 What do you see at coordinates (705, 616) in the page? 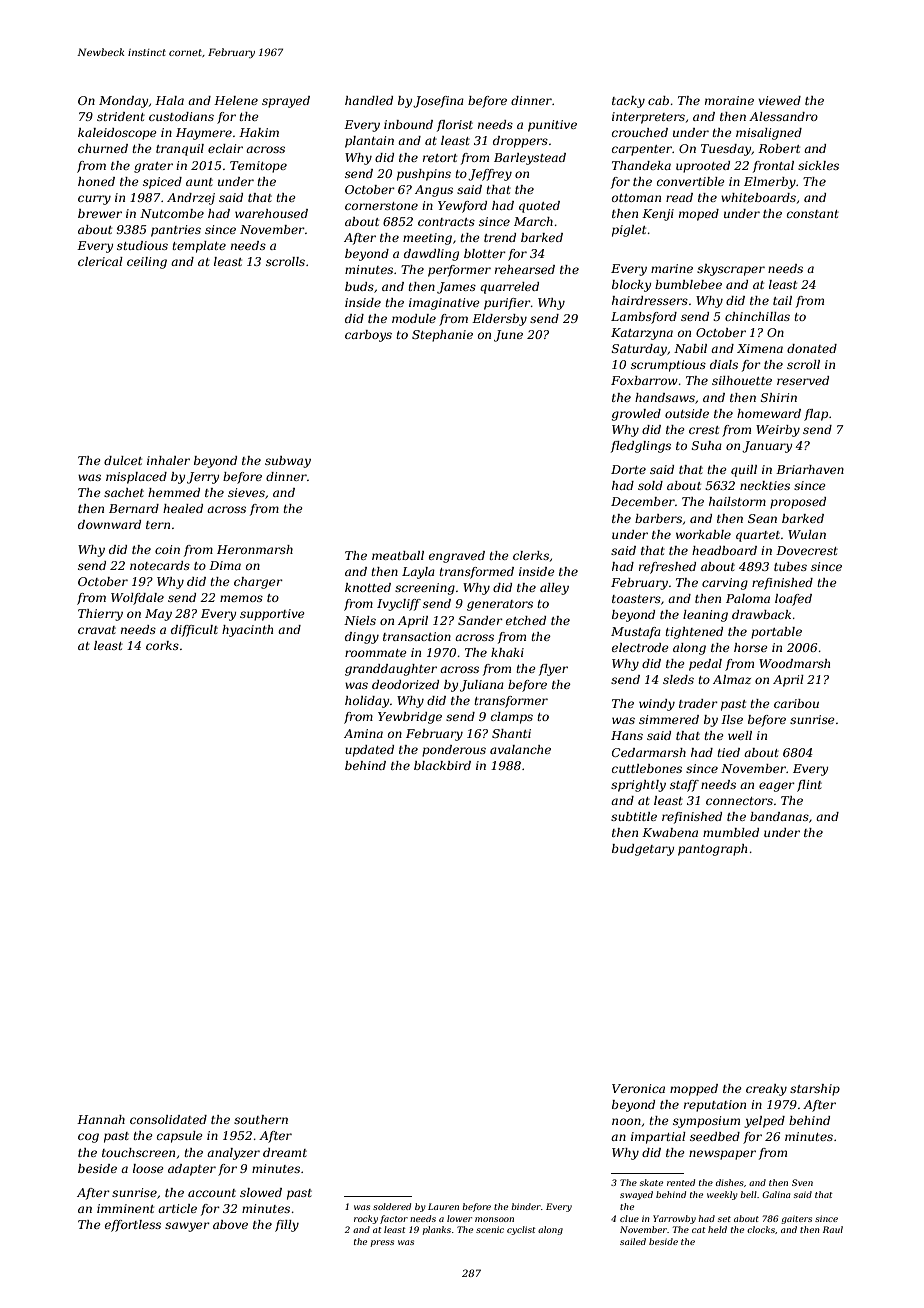
I see `leaning` at bounding box center [705, 616].
